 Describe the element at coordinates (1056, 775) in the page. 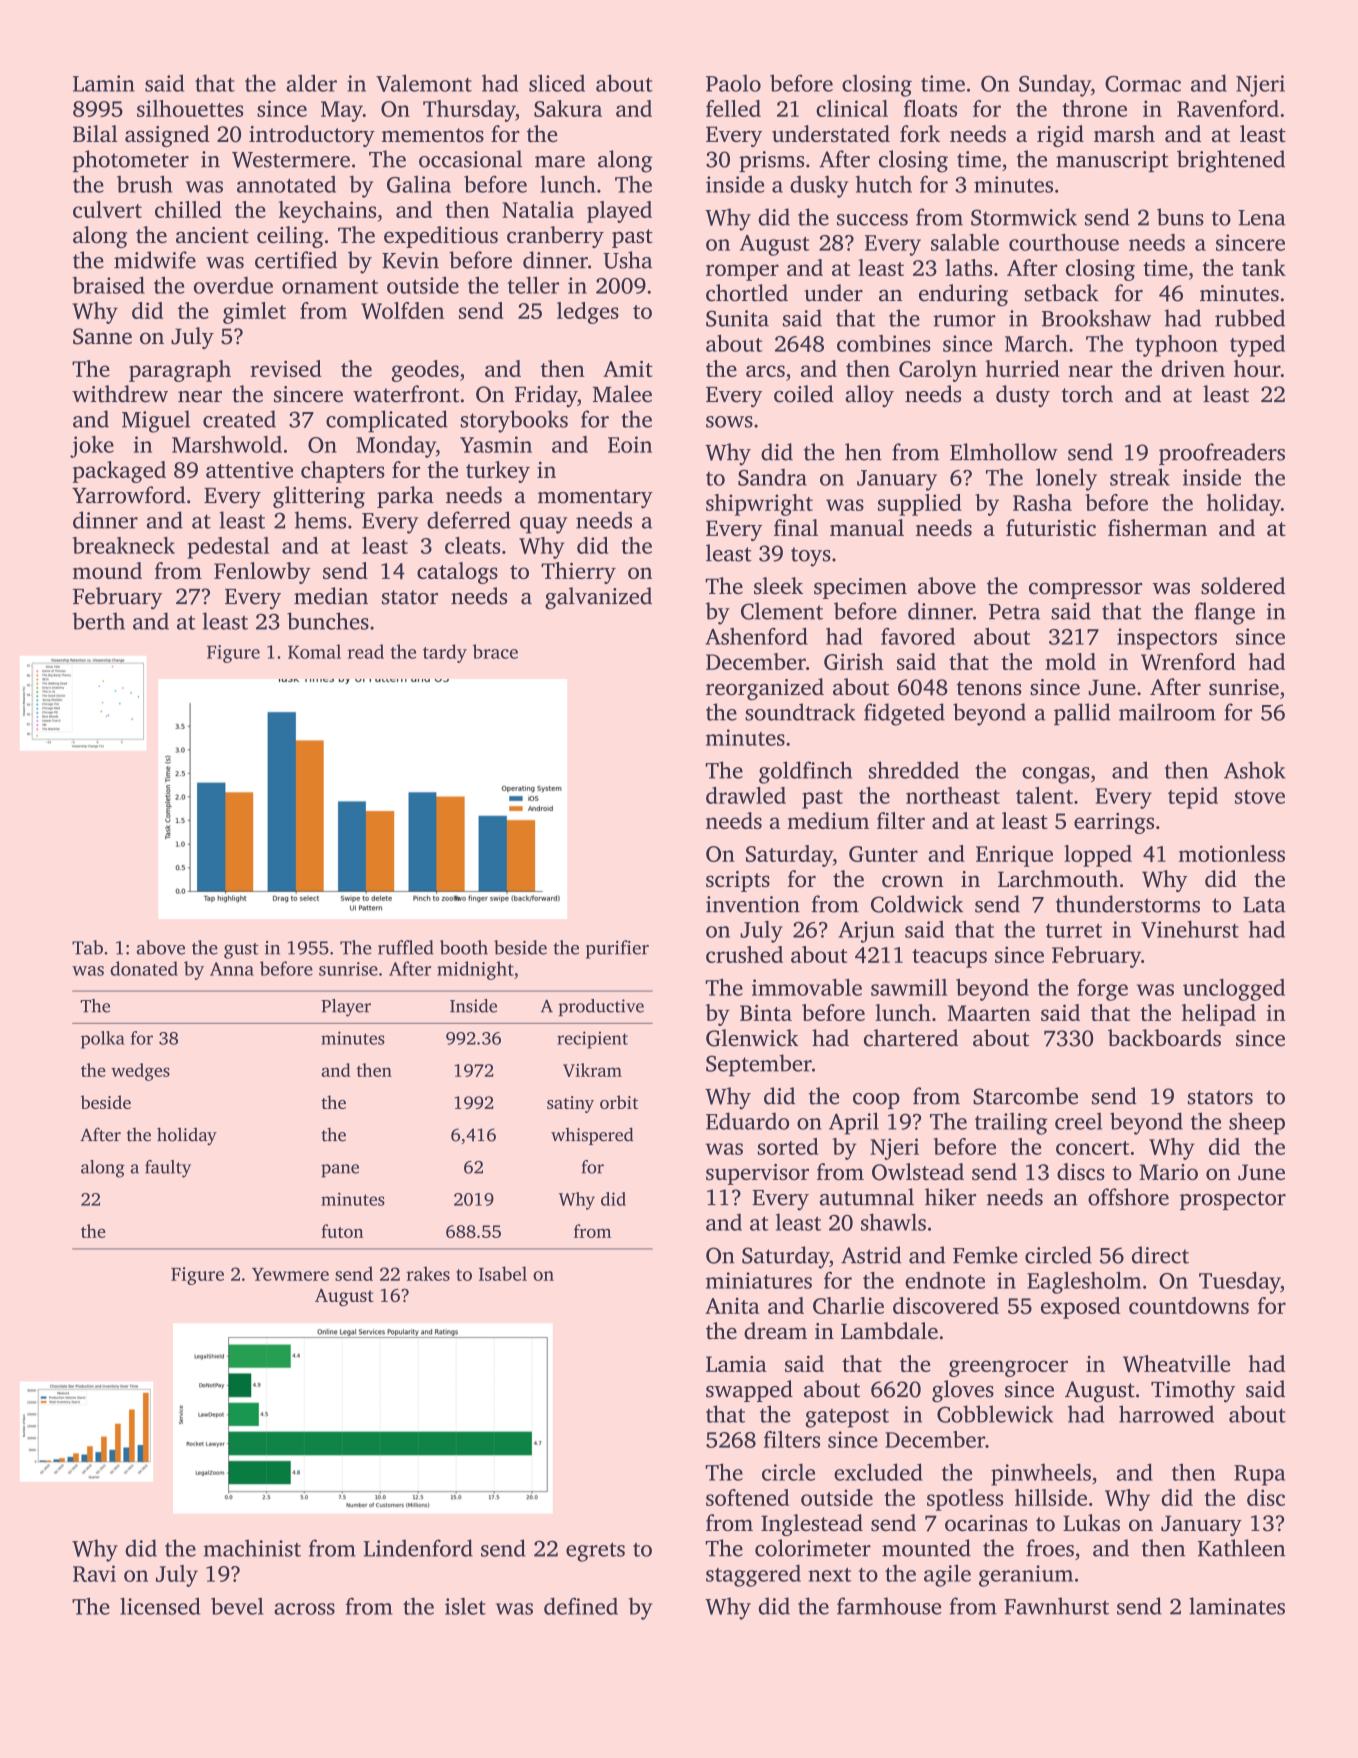

I see `congas` at that location.
